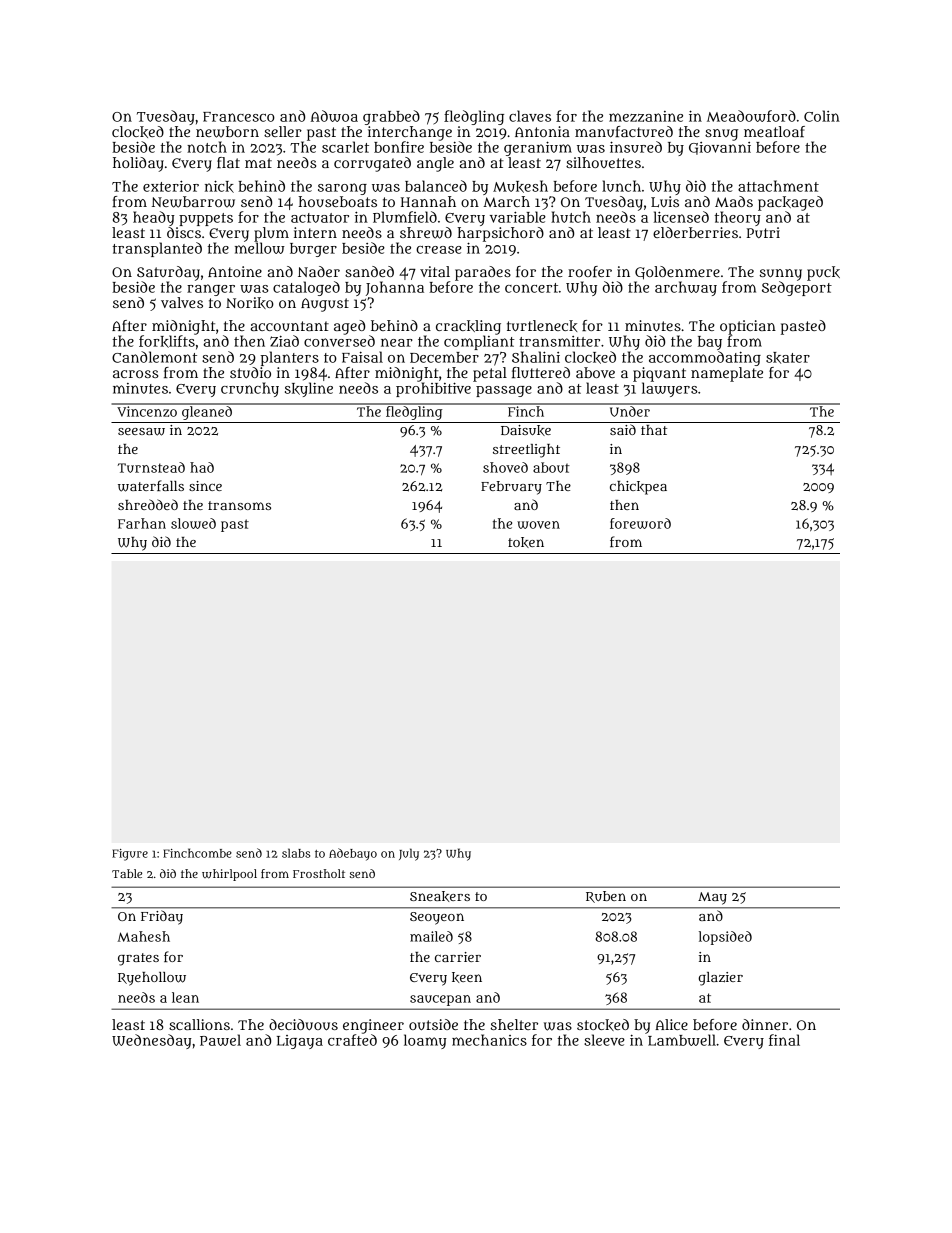 This document has width=952, height=1233. I want to click on token, so click(526, 542).
